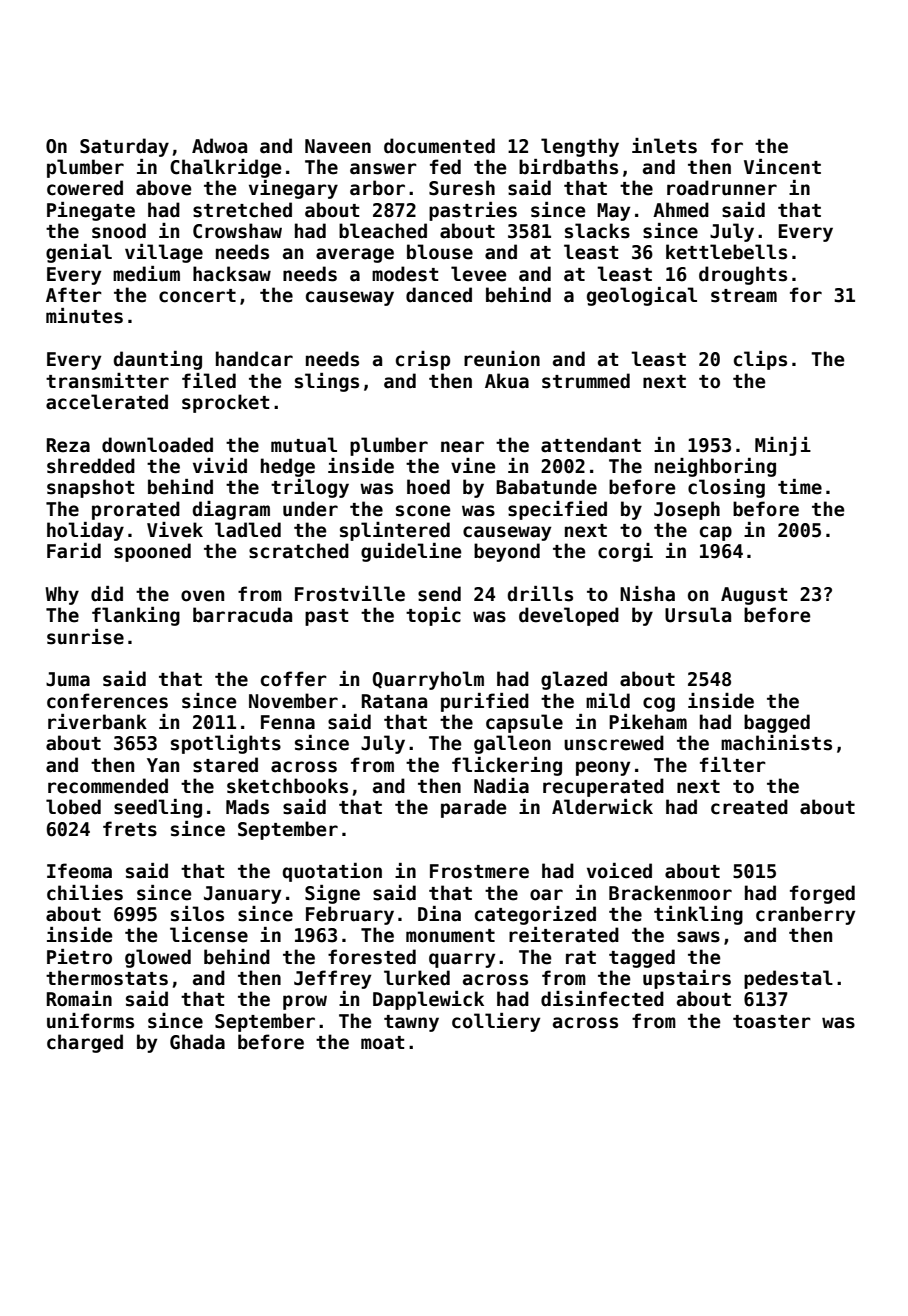  I want to click on created, so click(749, 807).
